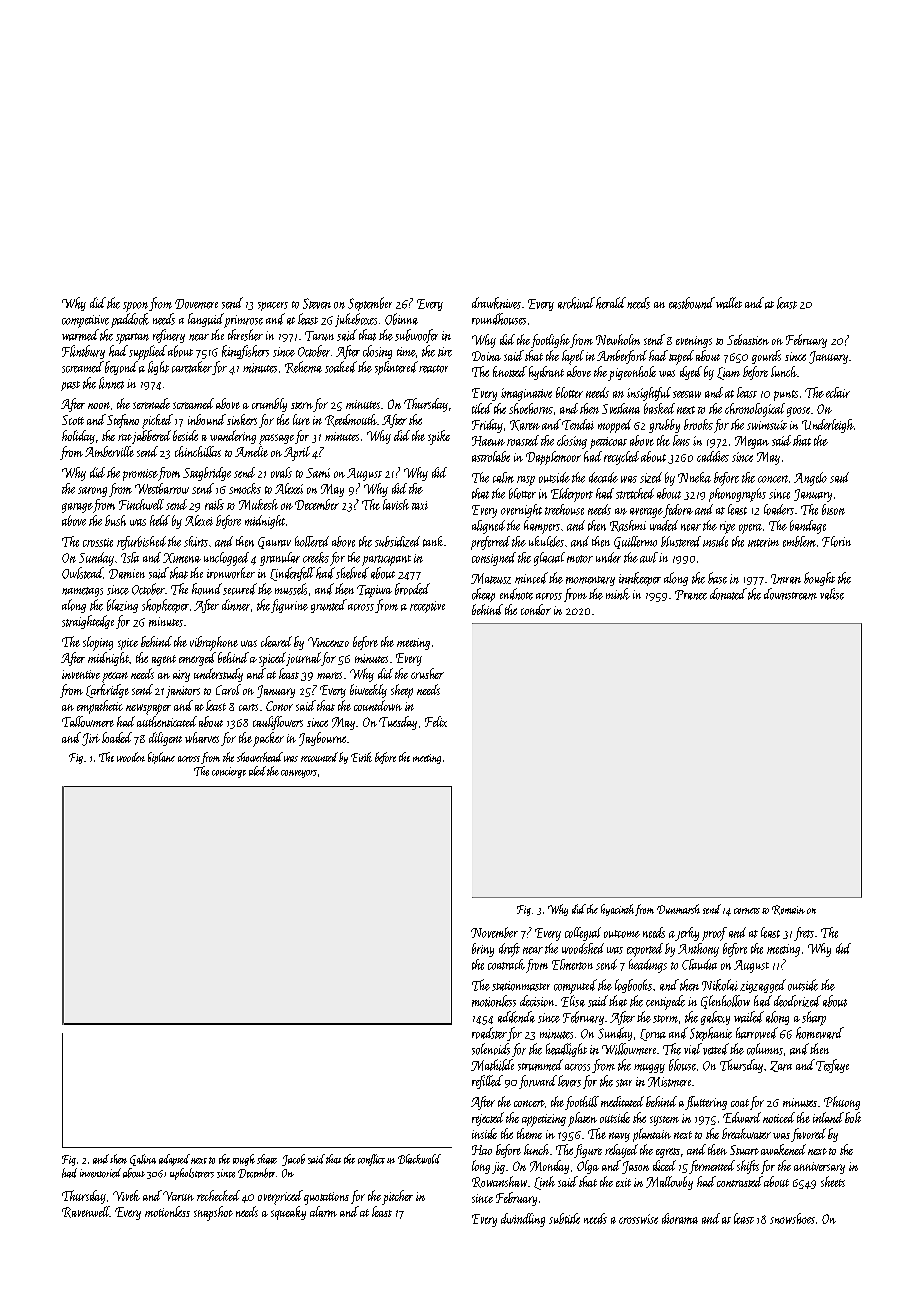  I want to click on lavish, so click(396, 504).
